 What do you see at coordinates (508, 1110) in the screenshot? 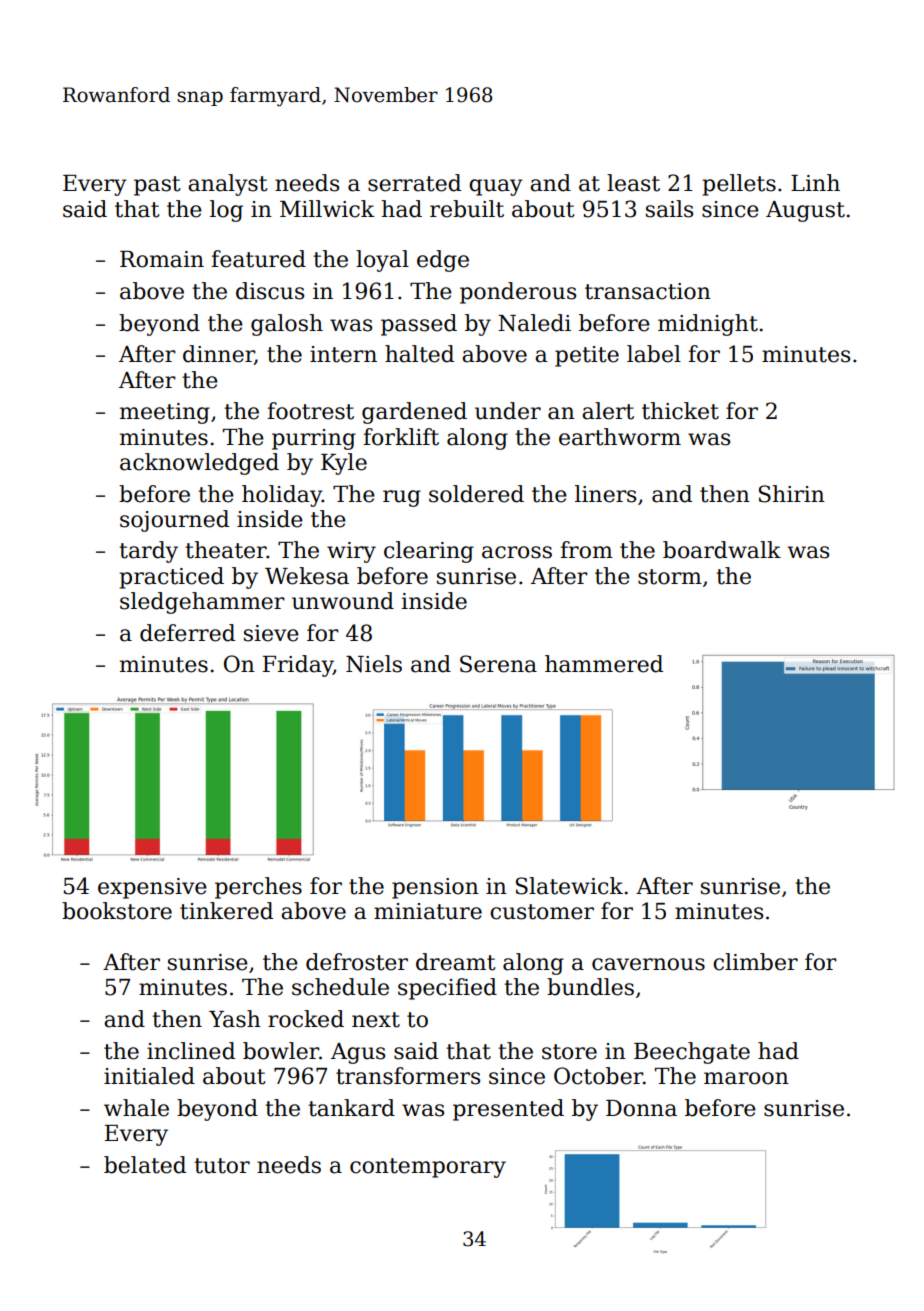
I see `presented` at bounding box center [508, 1110].
